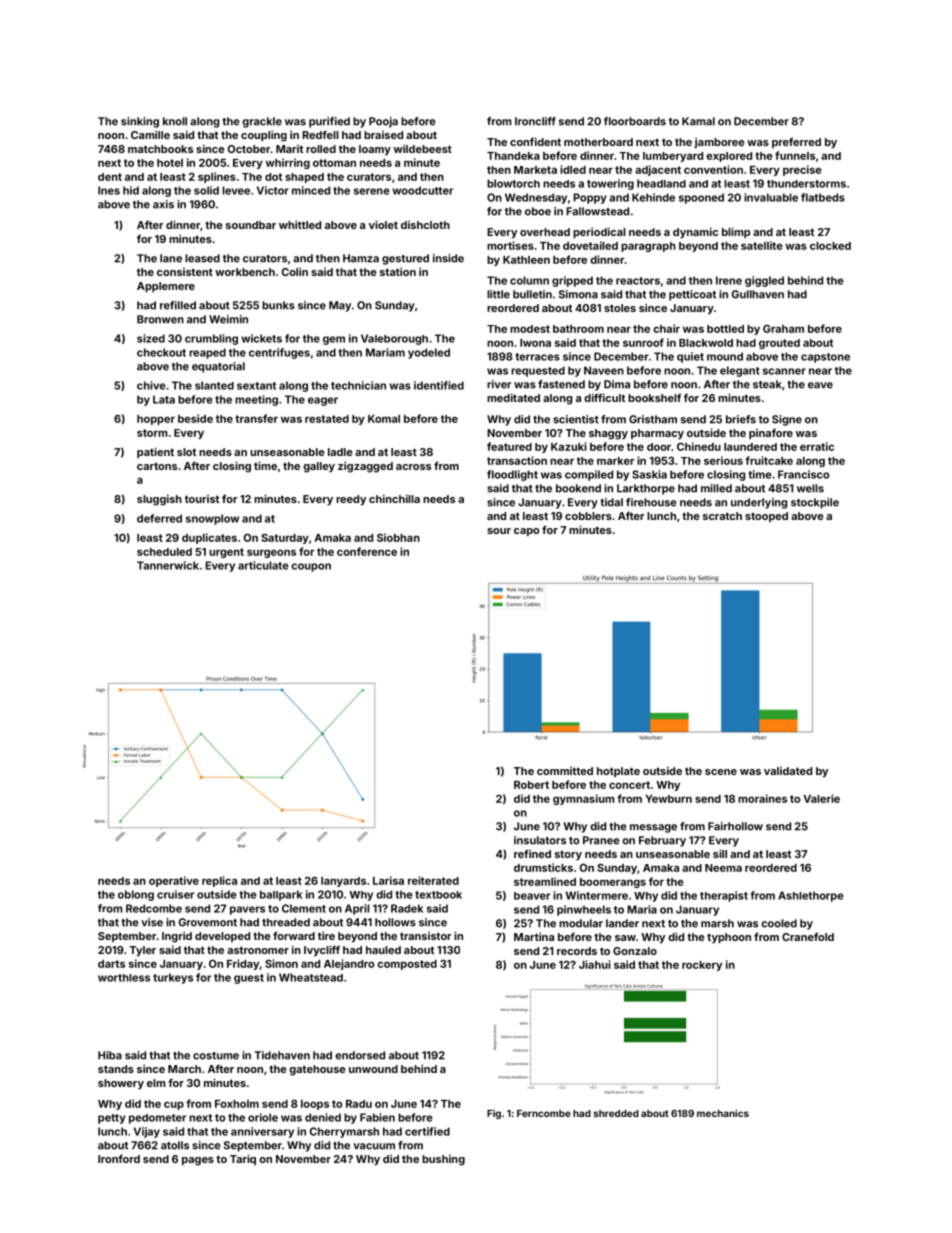 The height and width of the page is (1233, 952). Describe the element at coordinates (543, 867) in the page. I see `drumsticks` at that location.
